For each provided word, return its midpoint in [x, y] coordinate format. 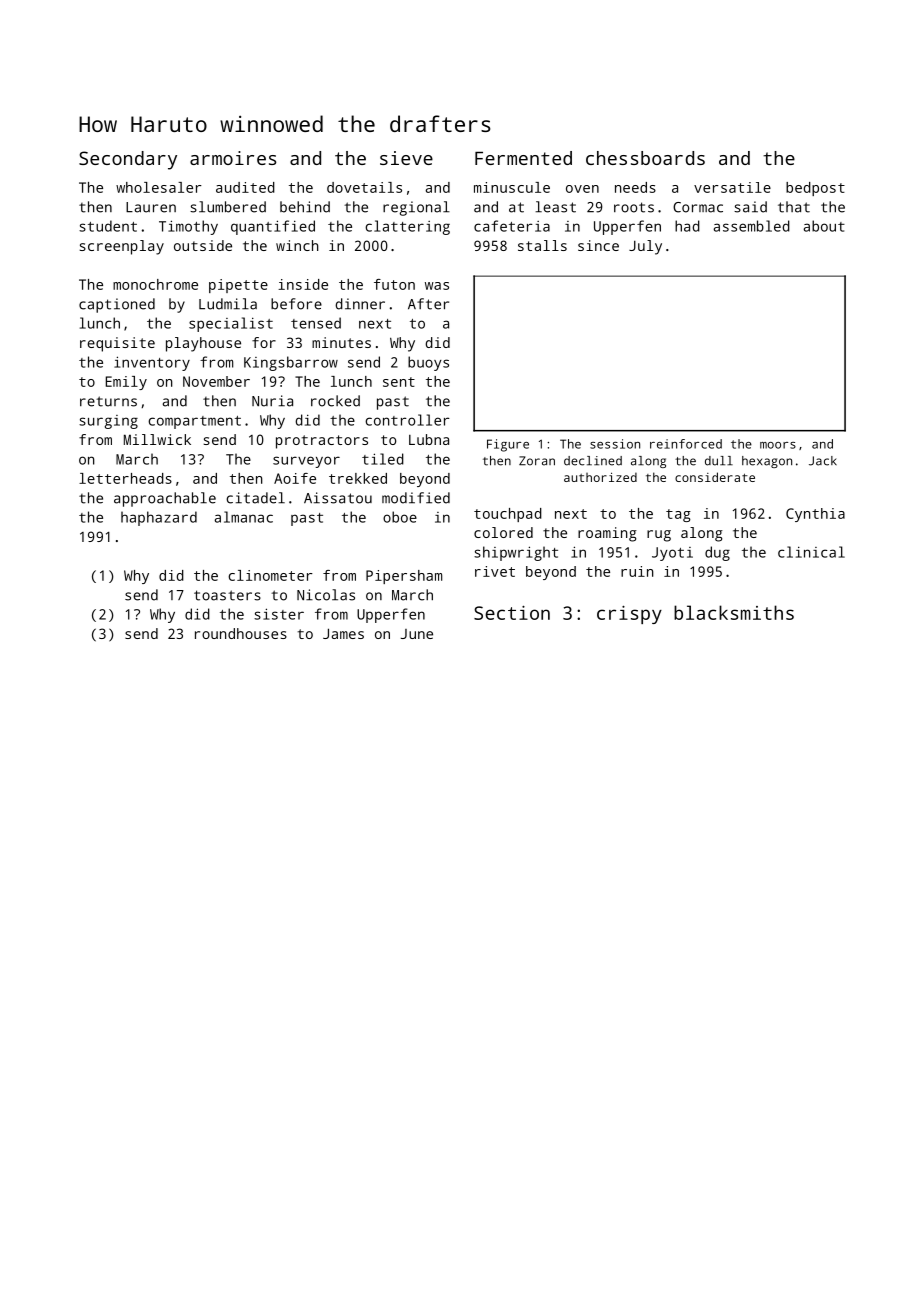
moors [778, 445]
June [417, 634]
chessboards [645, 158]
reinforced [686, 444]
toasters [227, 595]
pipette [238, 286]
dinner [360, 304]
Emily [126, 383]
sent [399, 382]
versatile [732, 187]
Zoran [537, 461]
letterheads [125, 478]
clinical [811, 552]
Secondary [128, 160]
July [645, 247]
